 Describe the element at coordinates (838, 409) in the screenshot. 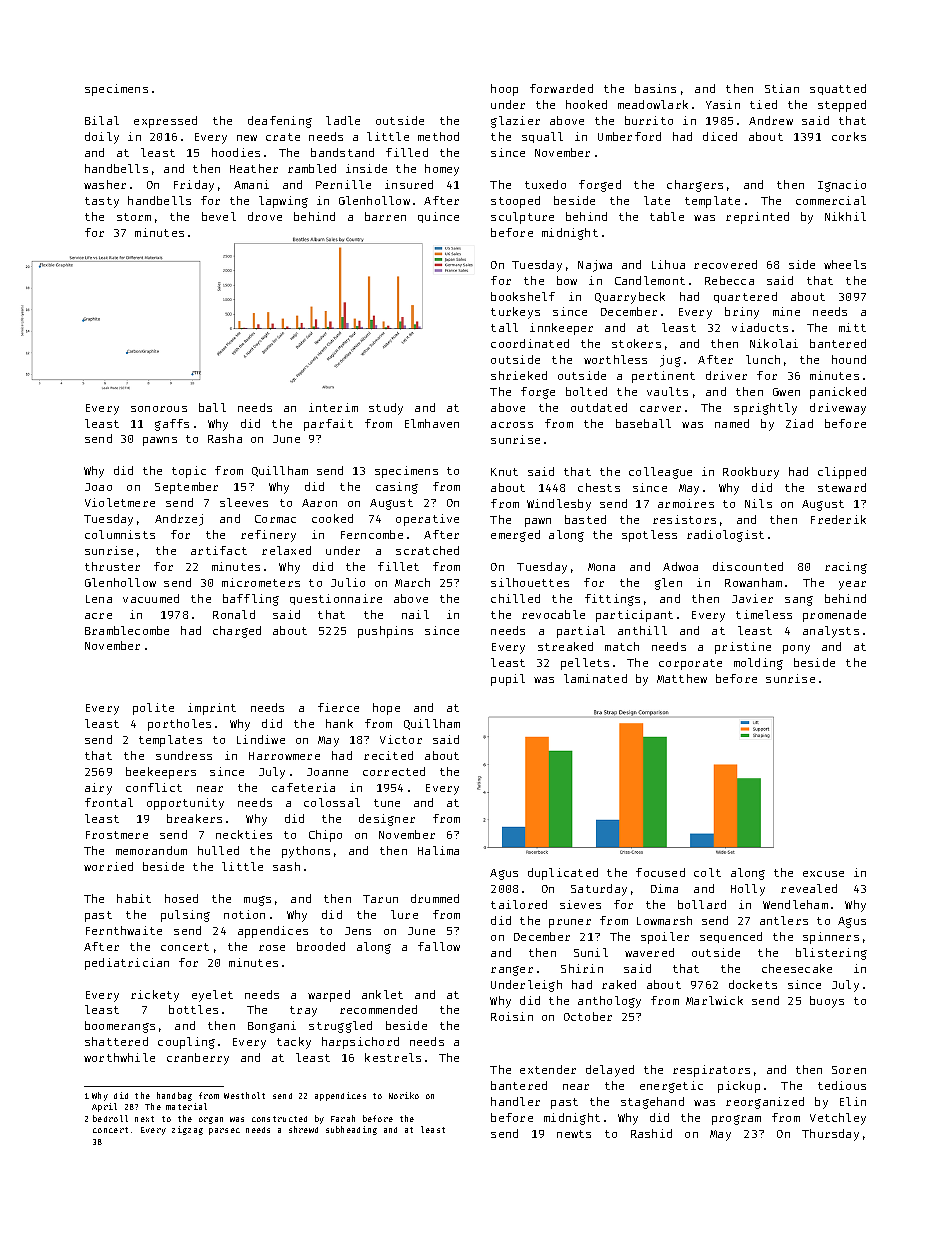

I see `driveway` at that location.
